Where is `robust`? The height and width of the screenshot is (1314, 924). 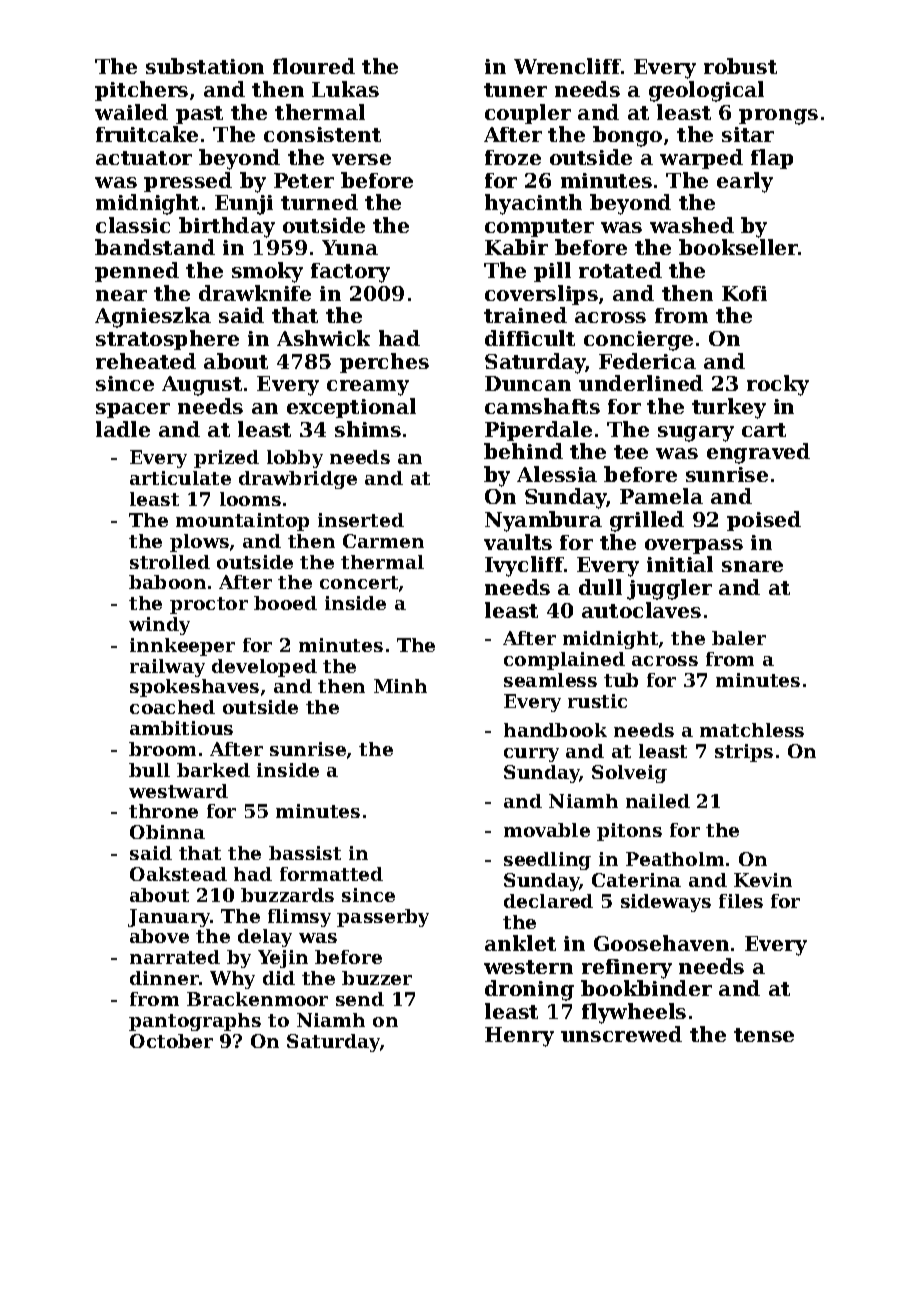
robust is located at coordinates (740, 66).
